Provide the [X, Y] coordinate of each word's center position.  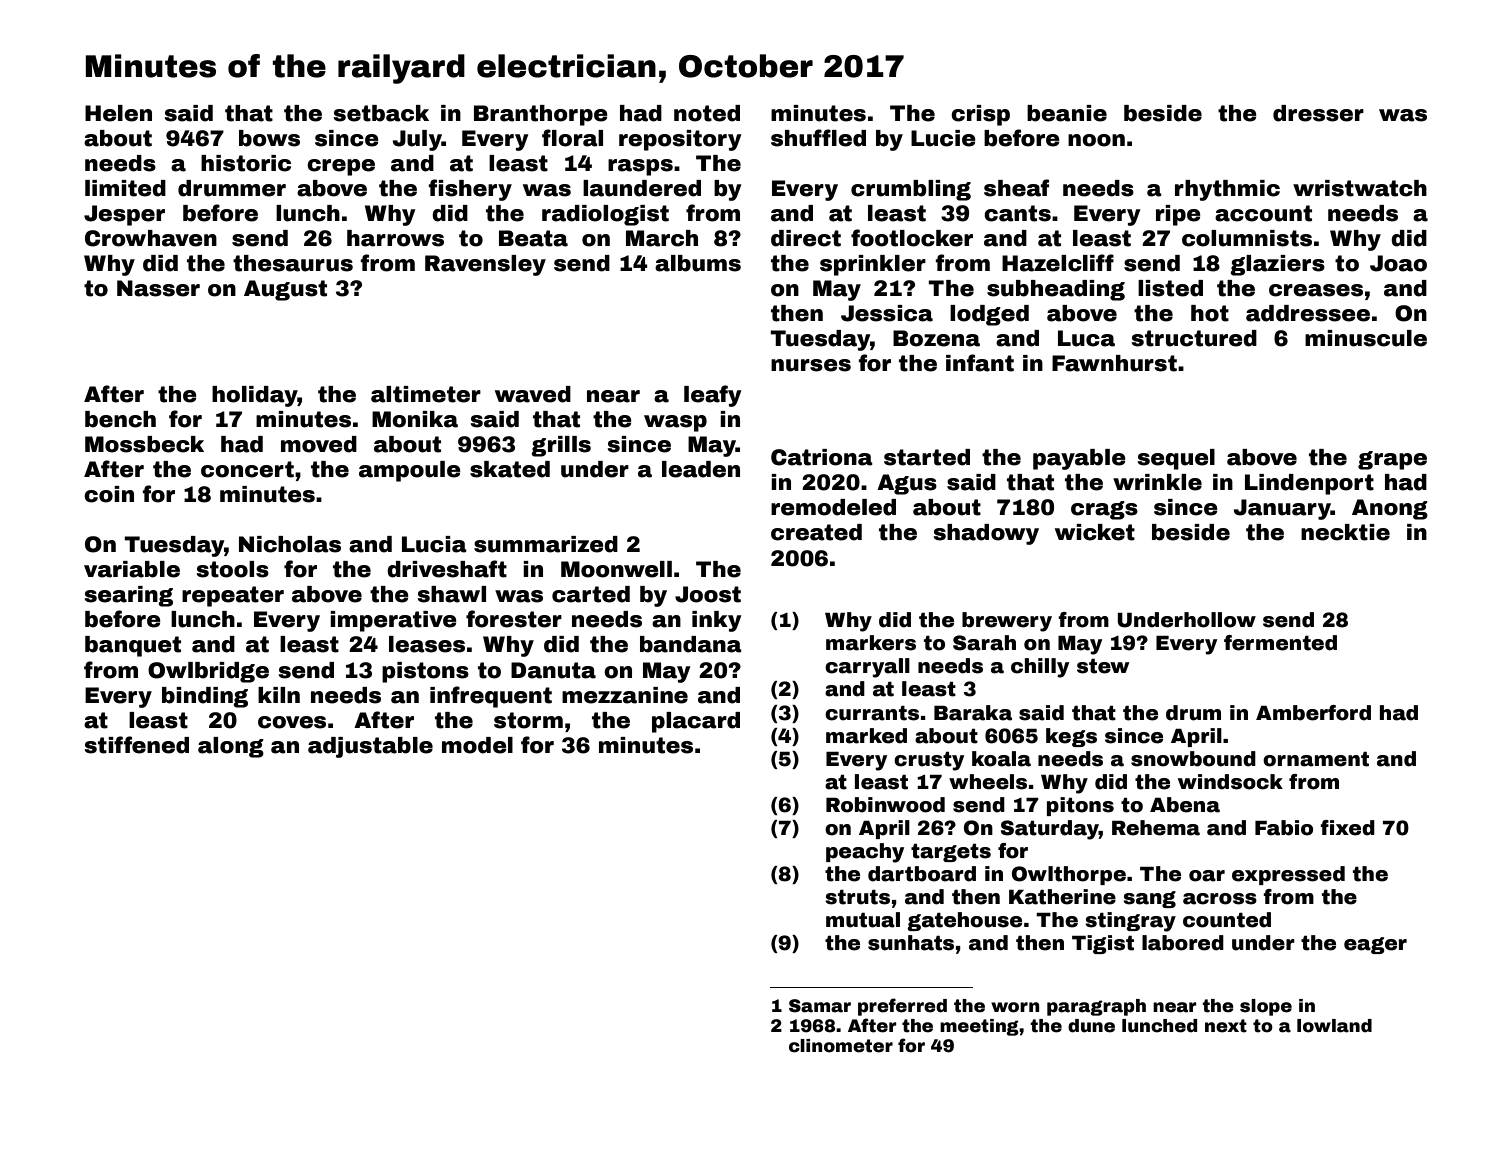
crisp [980, 115]
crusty [929, 761]
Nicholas [290, 544]
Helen [118, 113]
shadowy [986, 534]
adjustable [370, 747]
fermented [1280, 643]
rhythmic [1227, 190]
